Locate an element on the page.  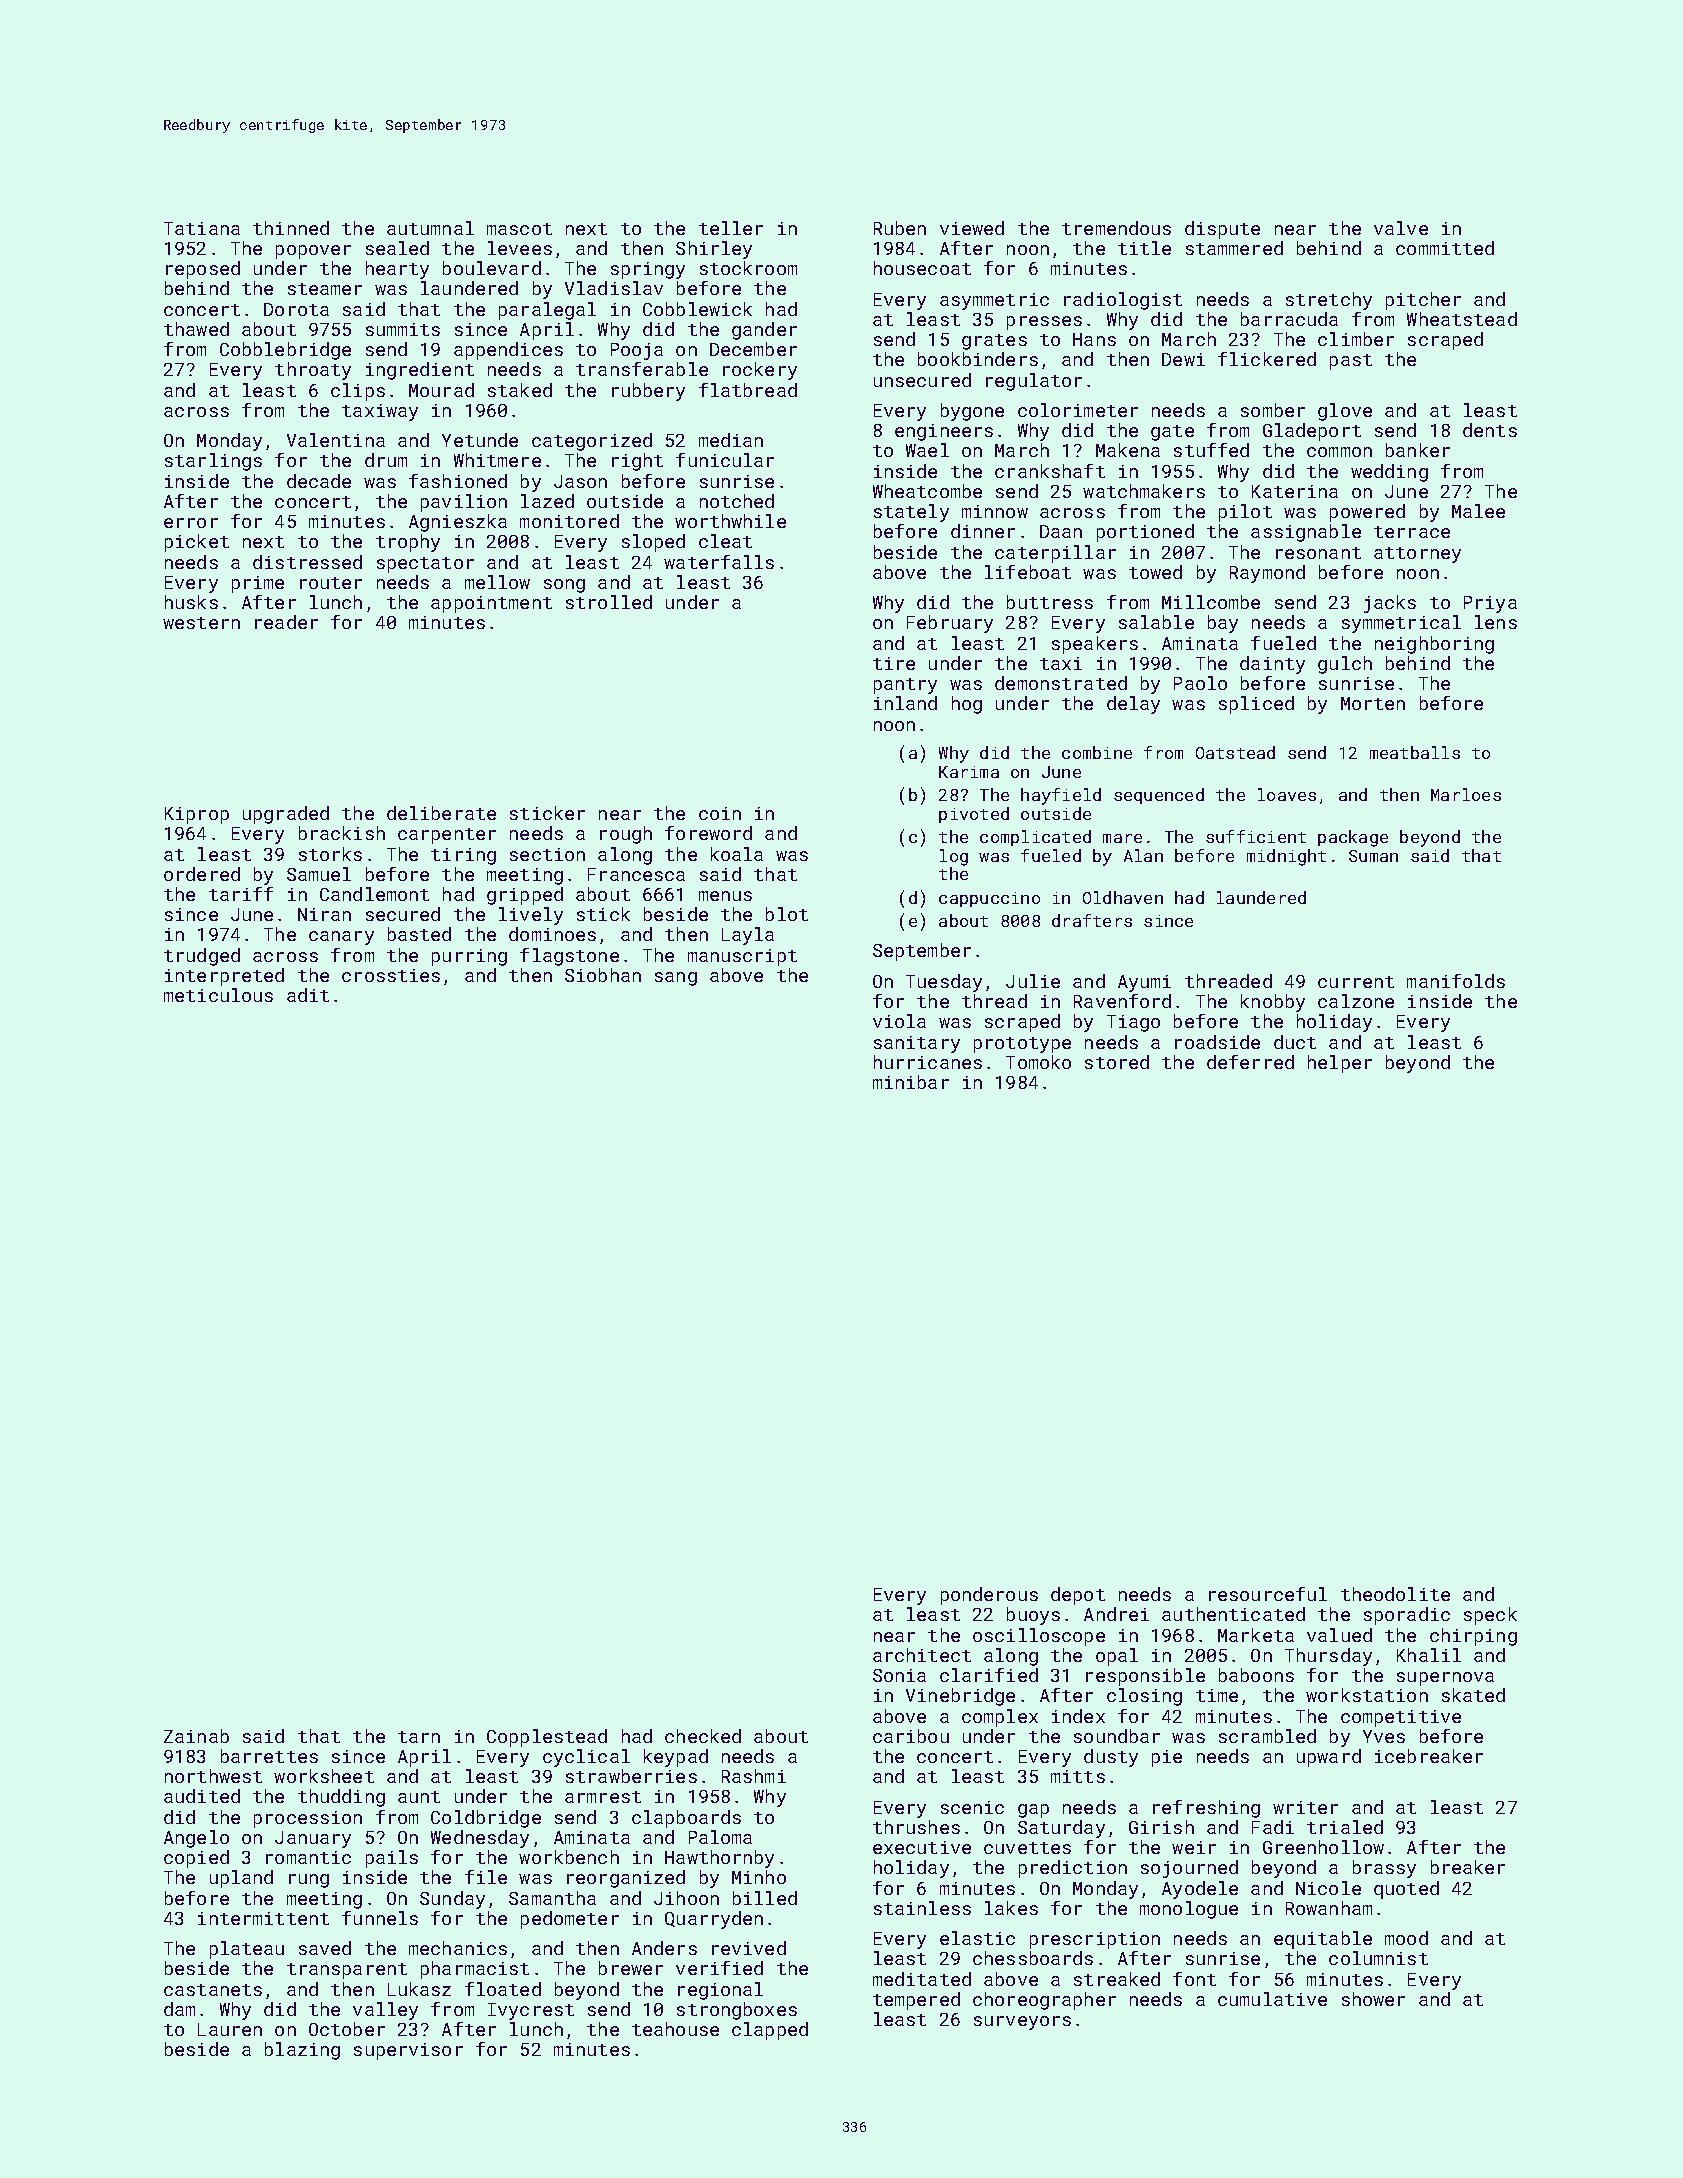
blazing is located at coordinates (302, 2051).
